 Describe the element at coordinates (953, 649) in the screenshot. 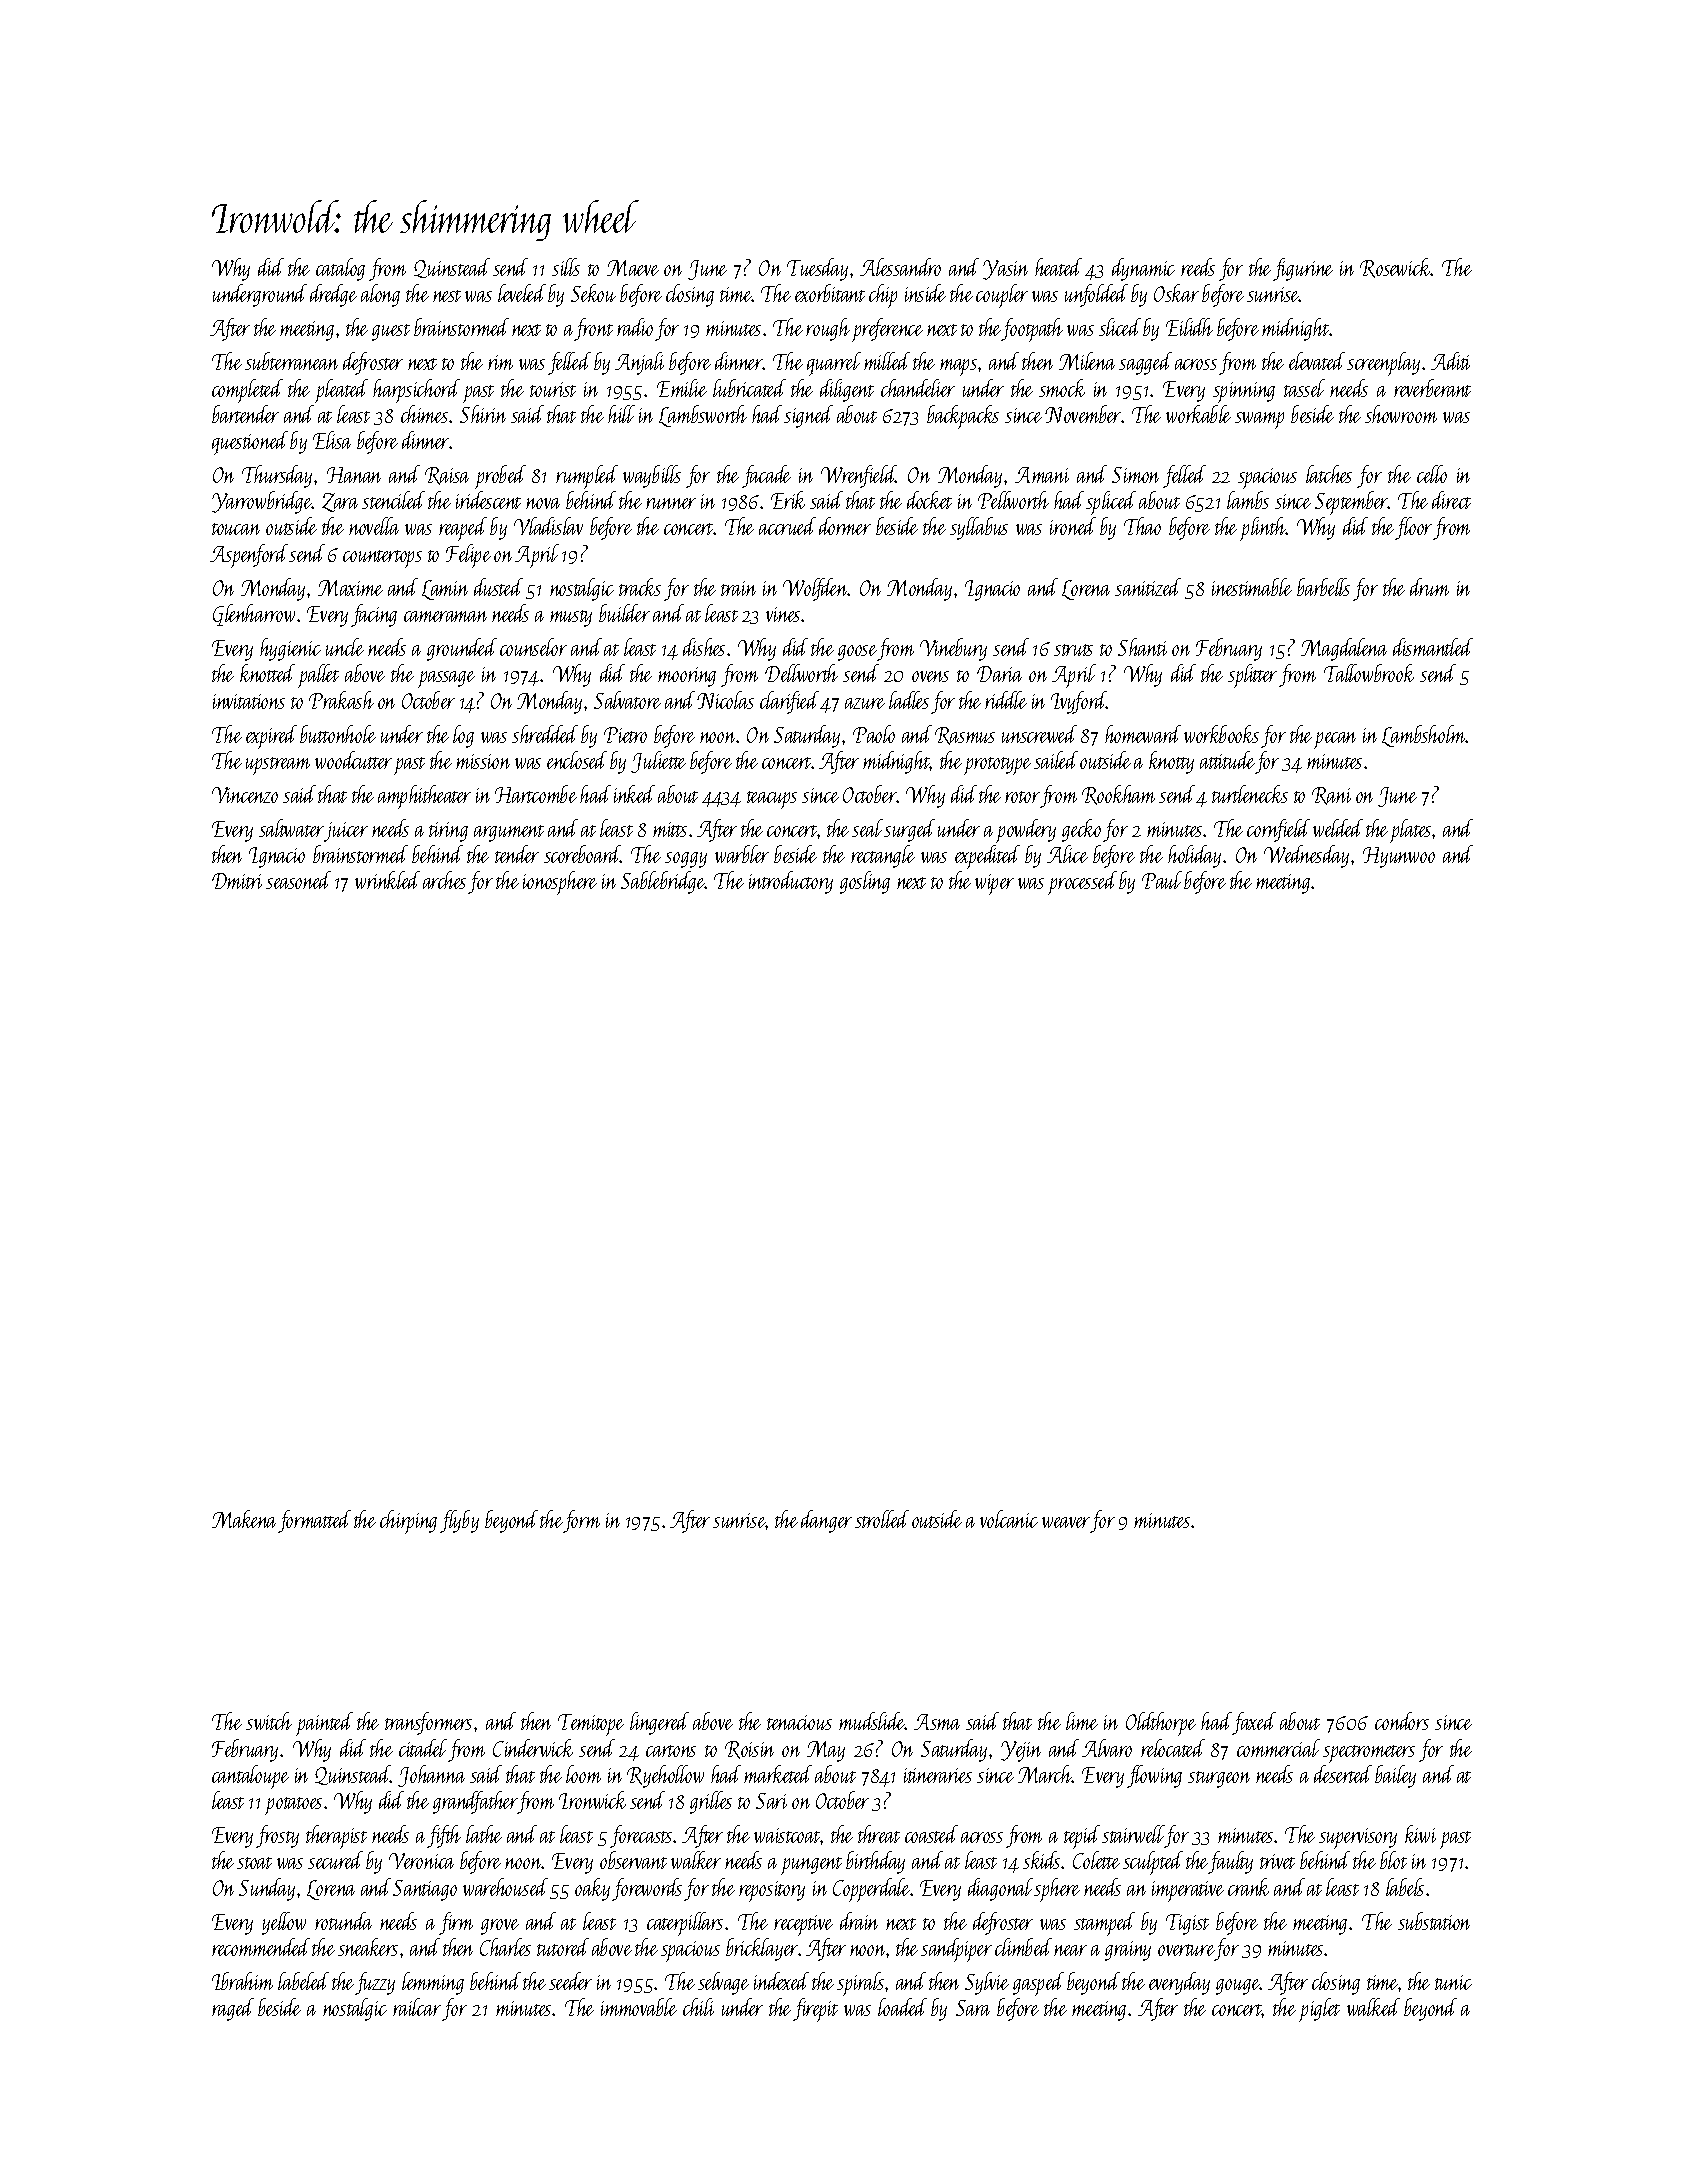

I see `Vinebury` at that location.
